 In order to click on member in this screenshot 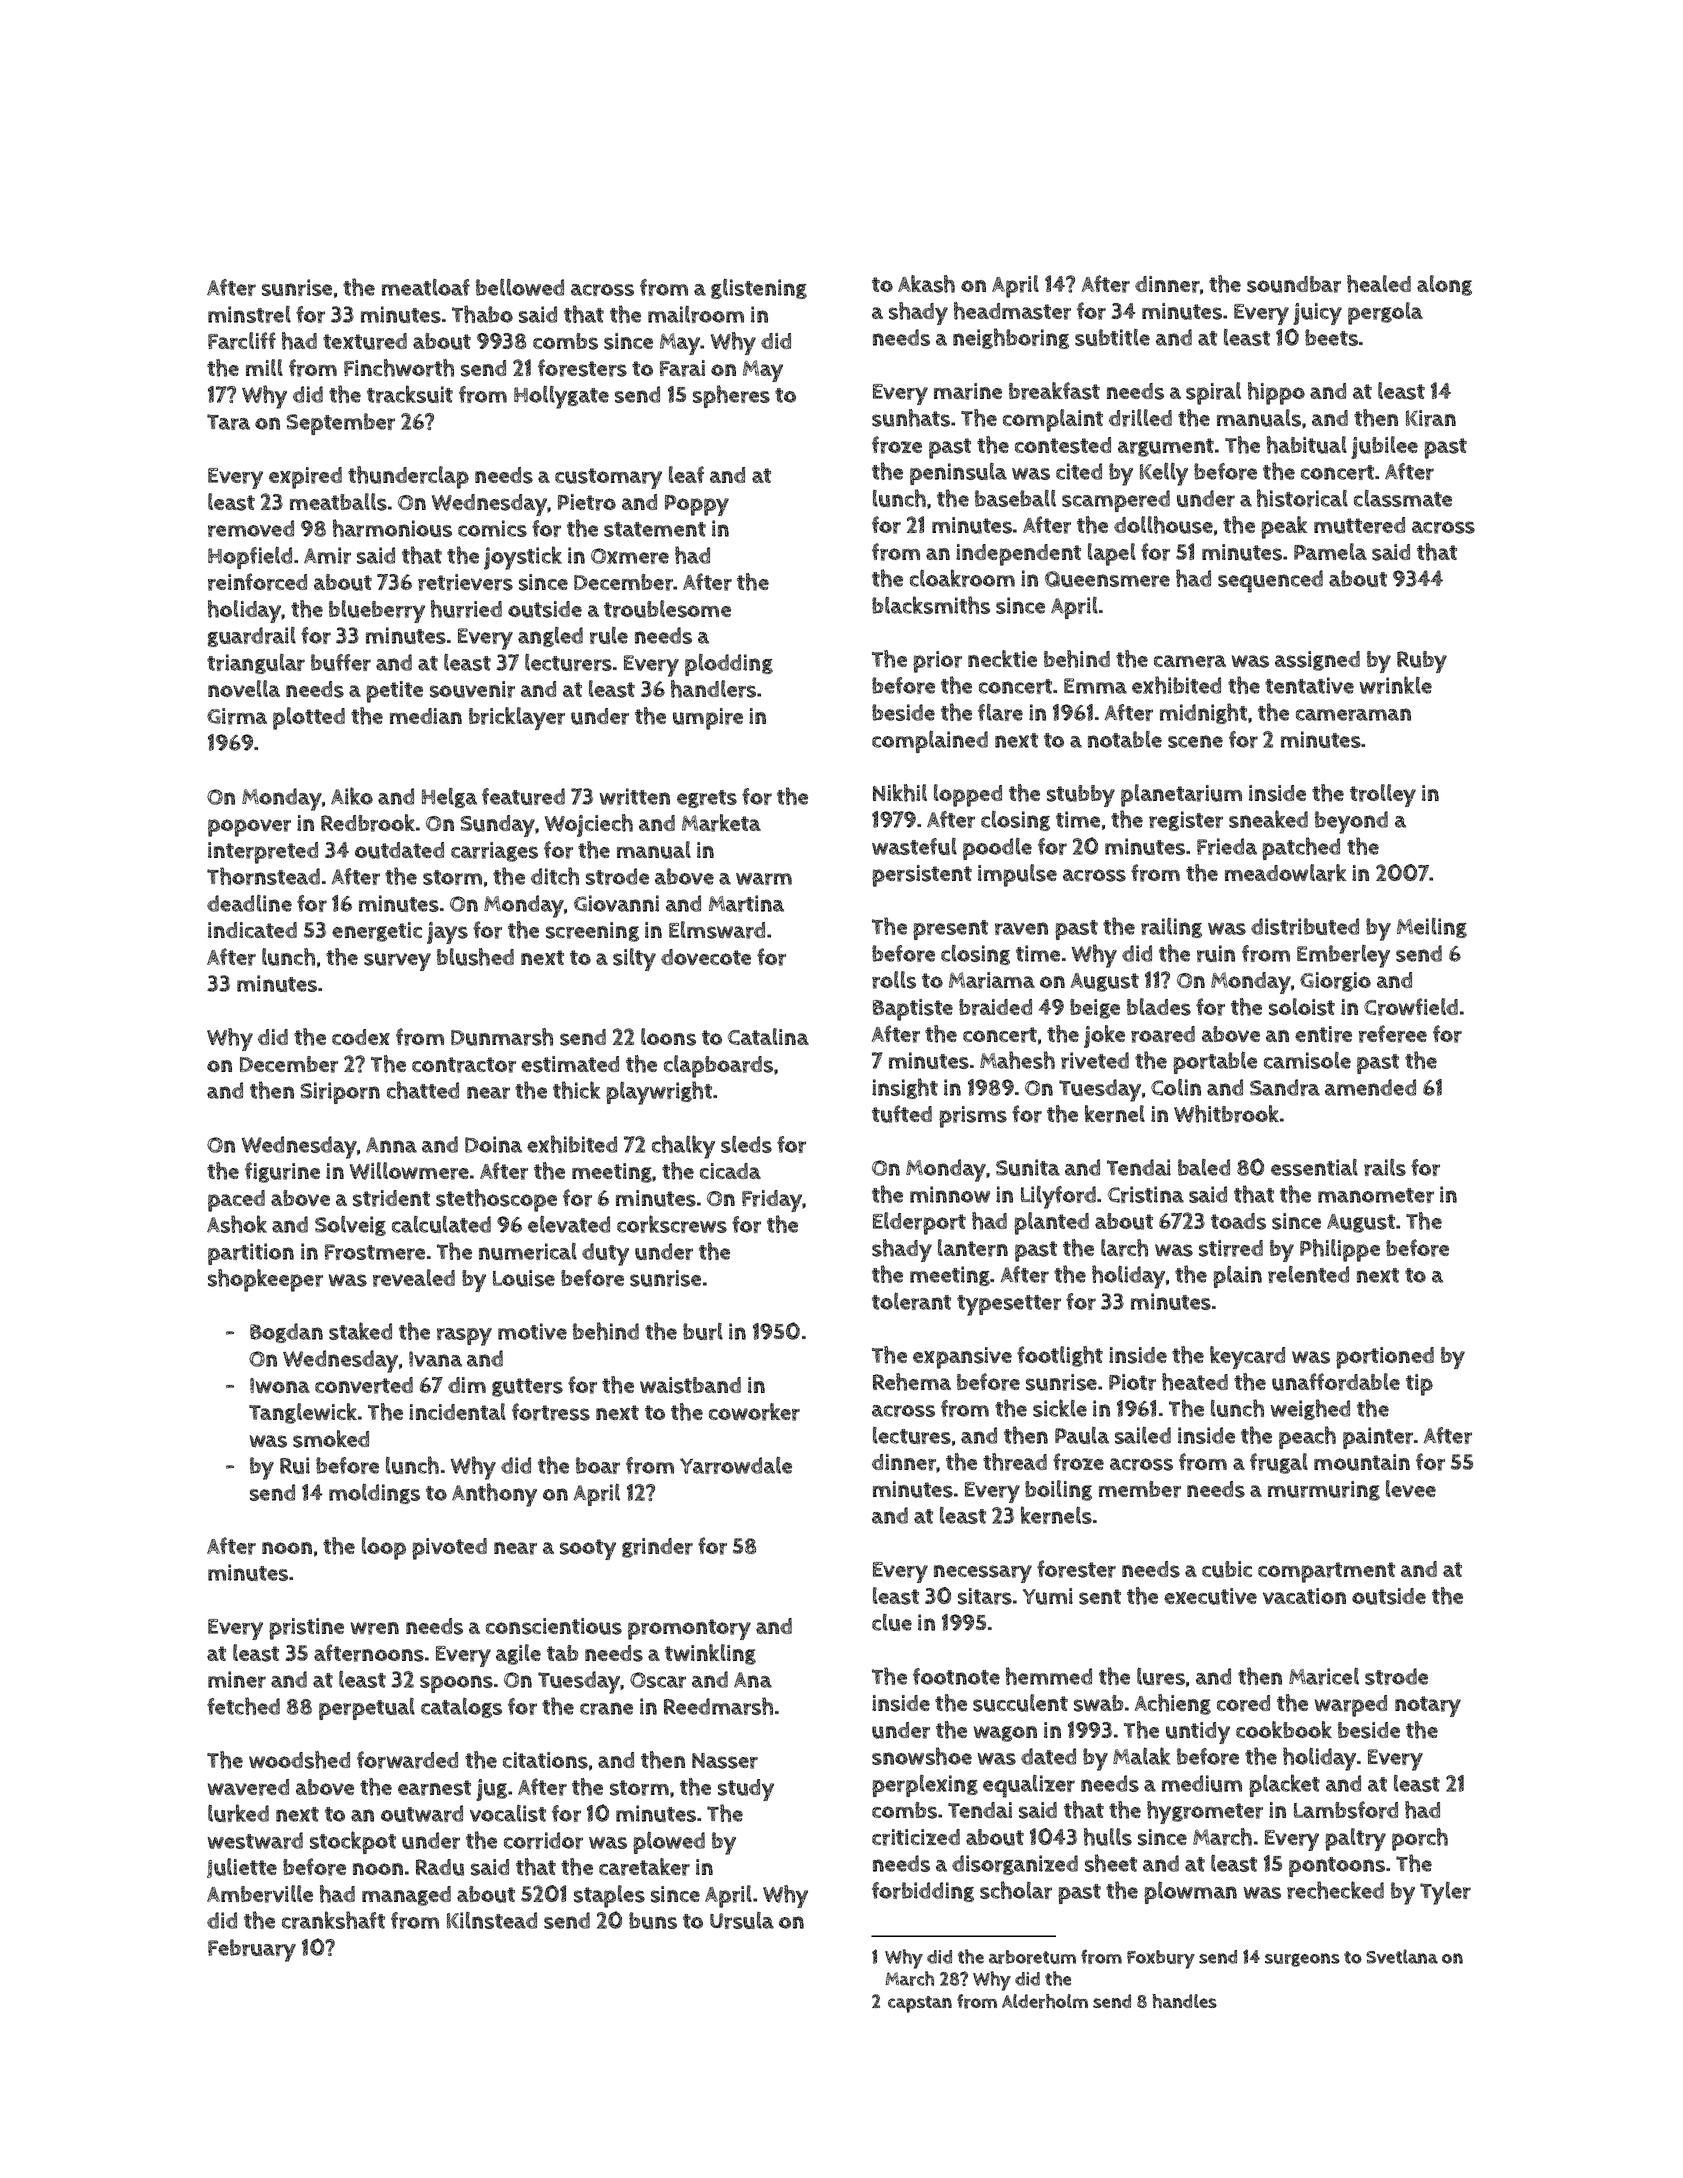, I will do `click(1140, 1489)`.
